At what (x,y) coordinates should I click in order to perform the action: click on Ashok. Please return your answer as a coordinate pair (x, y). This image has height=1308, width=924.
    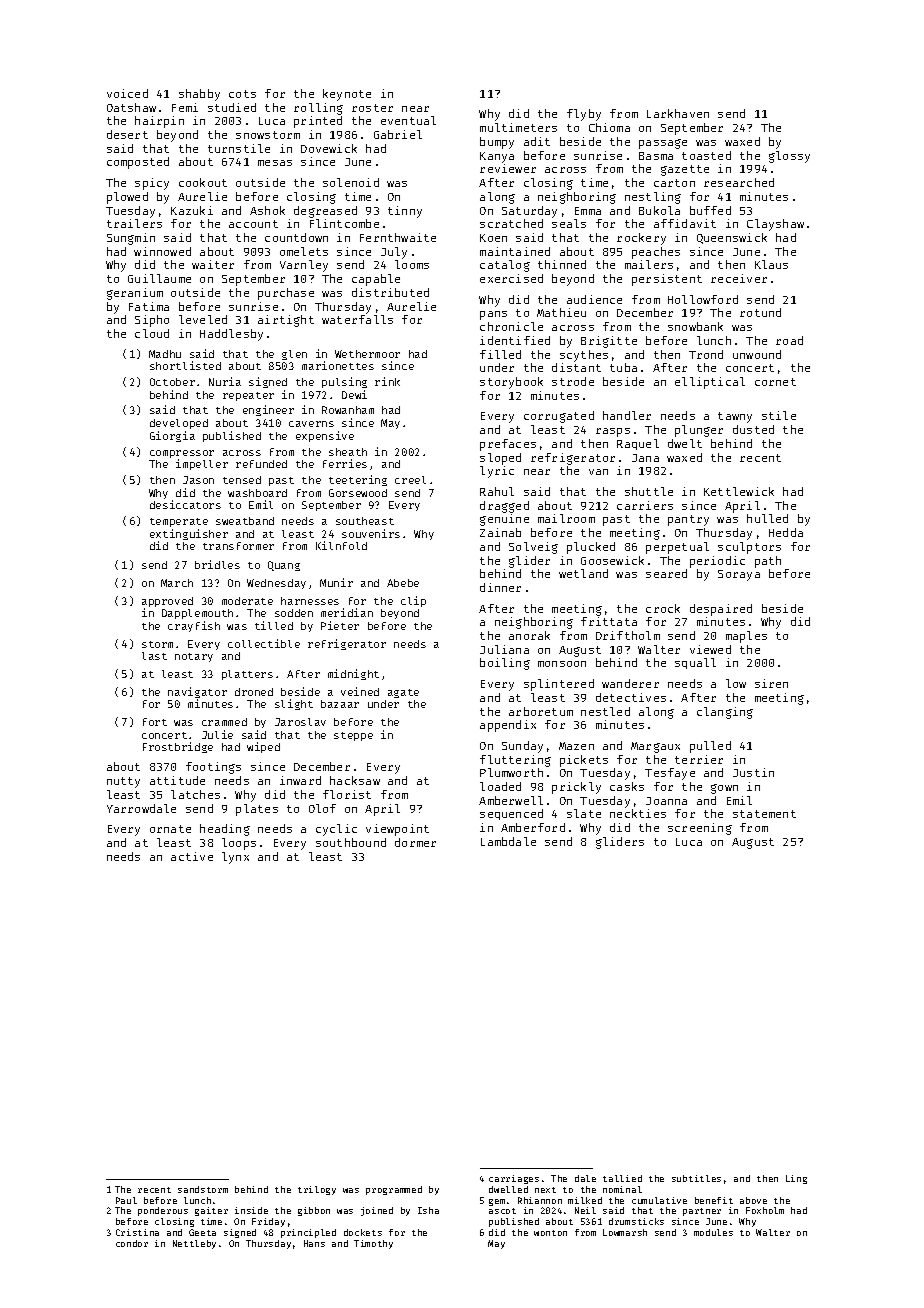
    Looking at the image, I should click on (267, 210).
